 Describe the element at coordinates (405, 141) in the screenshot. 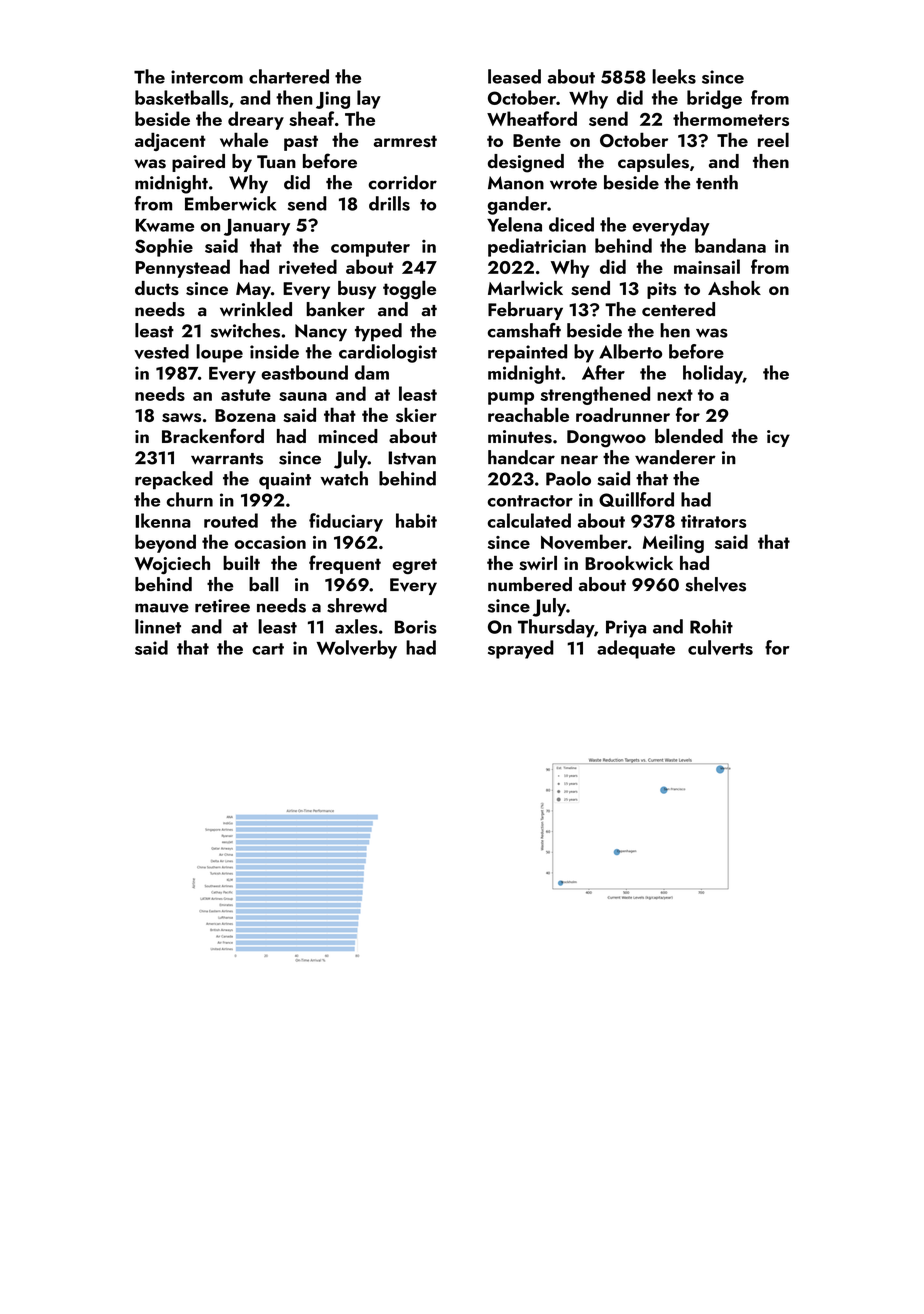

I see `armrest` at that location.
